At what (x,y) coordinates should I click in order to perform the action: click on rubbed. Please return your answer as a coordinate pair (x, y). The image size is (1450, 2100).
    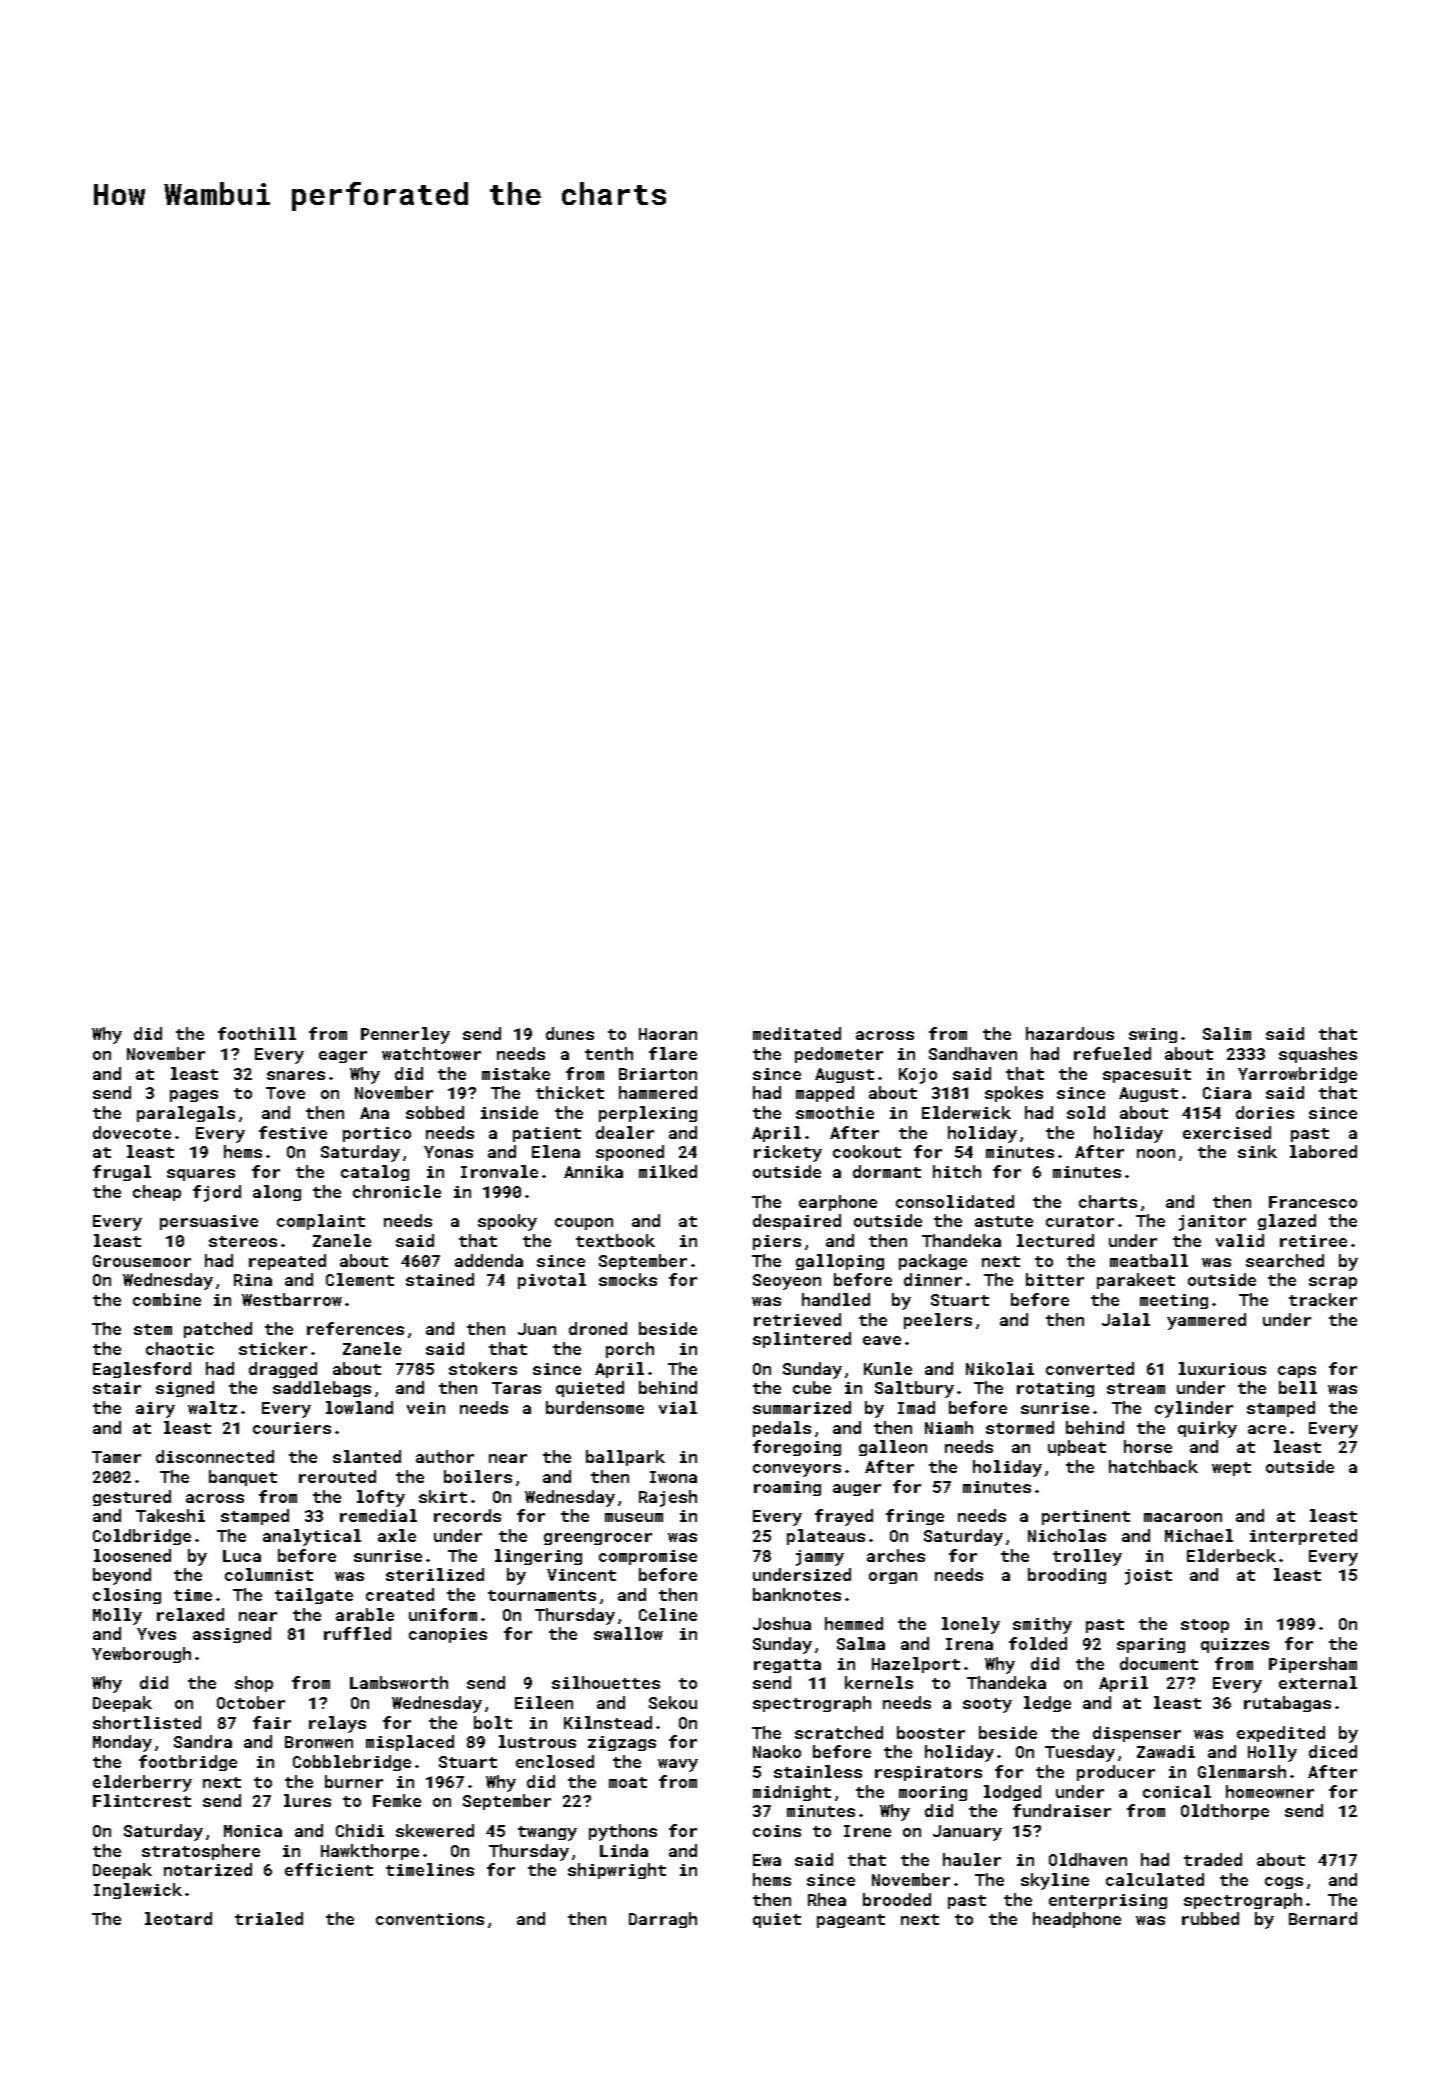
    Looking at the image, I should click on (1210, 1918).
